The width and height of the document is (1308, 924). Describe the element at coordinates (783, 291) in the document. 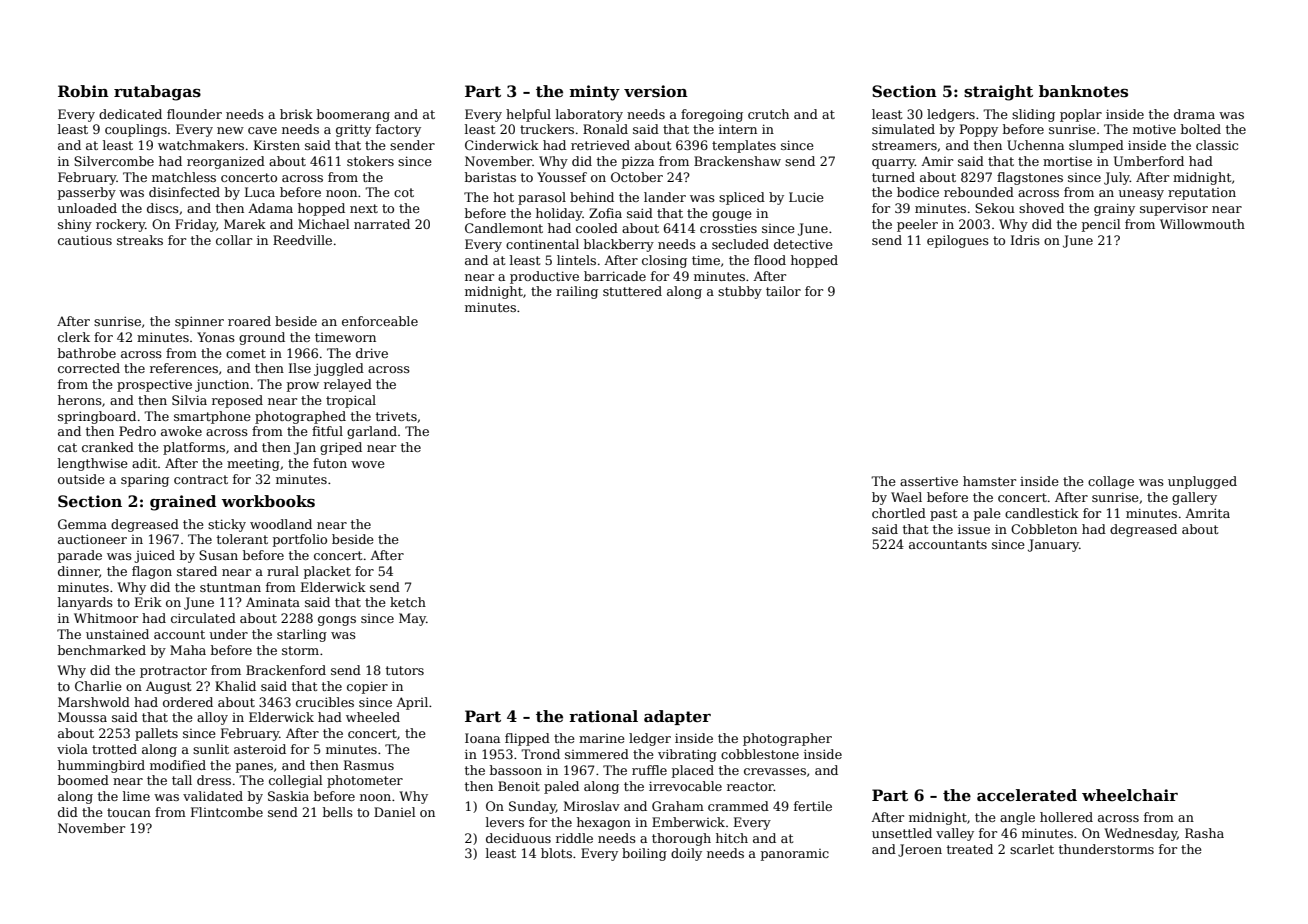

I see `tailor` at that location.
